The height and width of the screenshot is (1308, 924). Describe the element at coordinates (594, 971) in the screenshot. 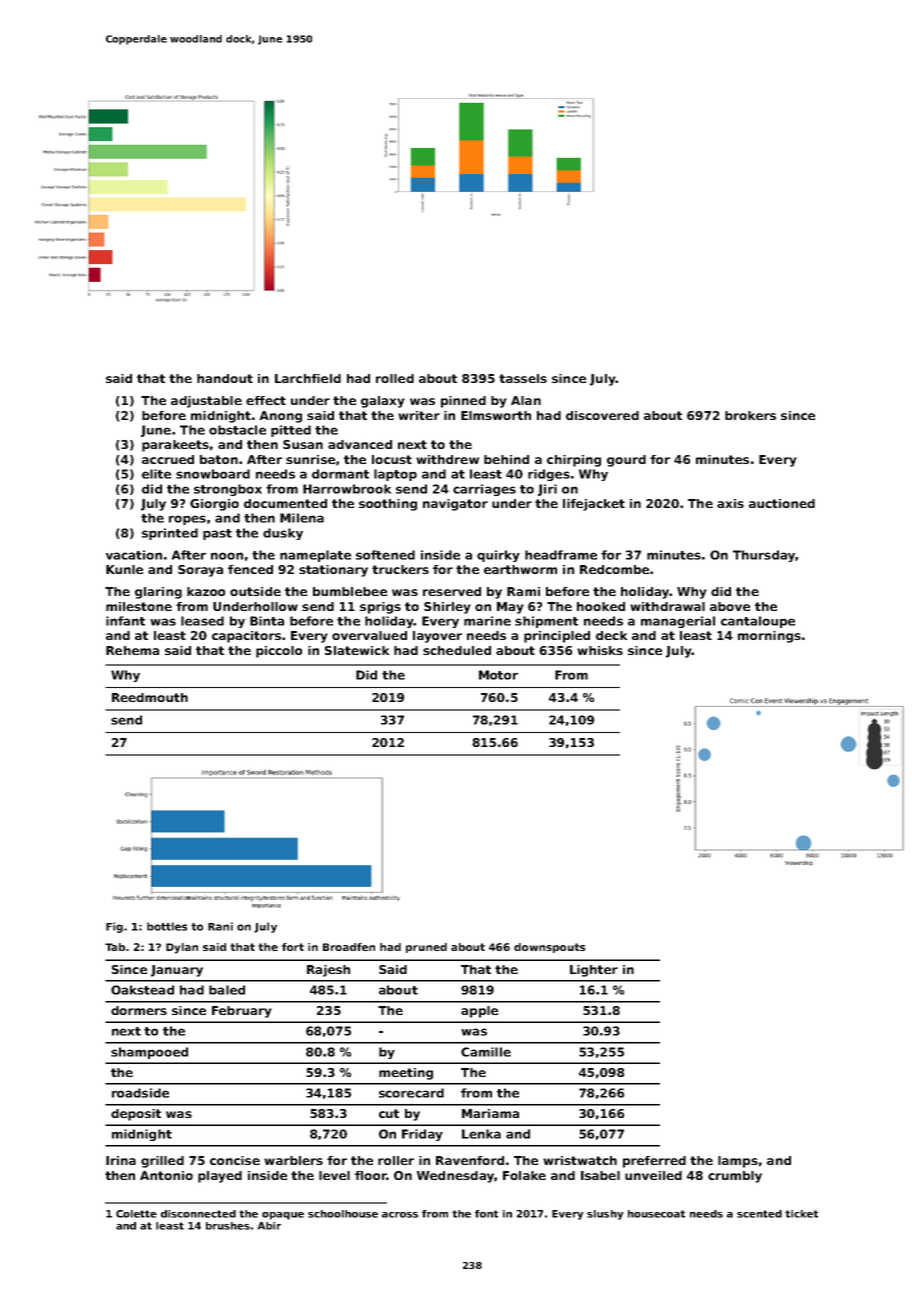

I see `Lighter` at that location.
